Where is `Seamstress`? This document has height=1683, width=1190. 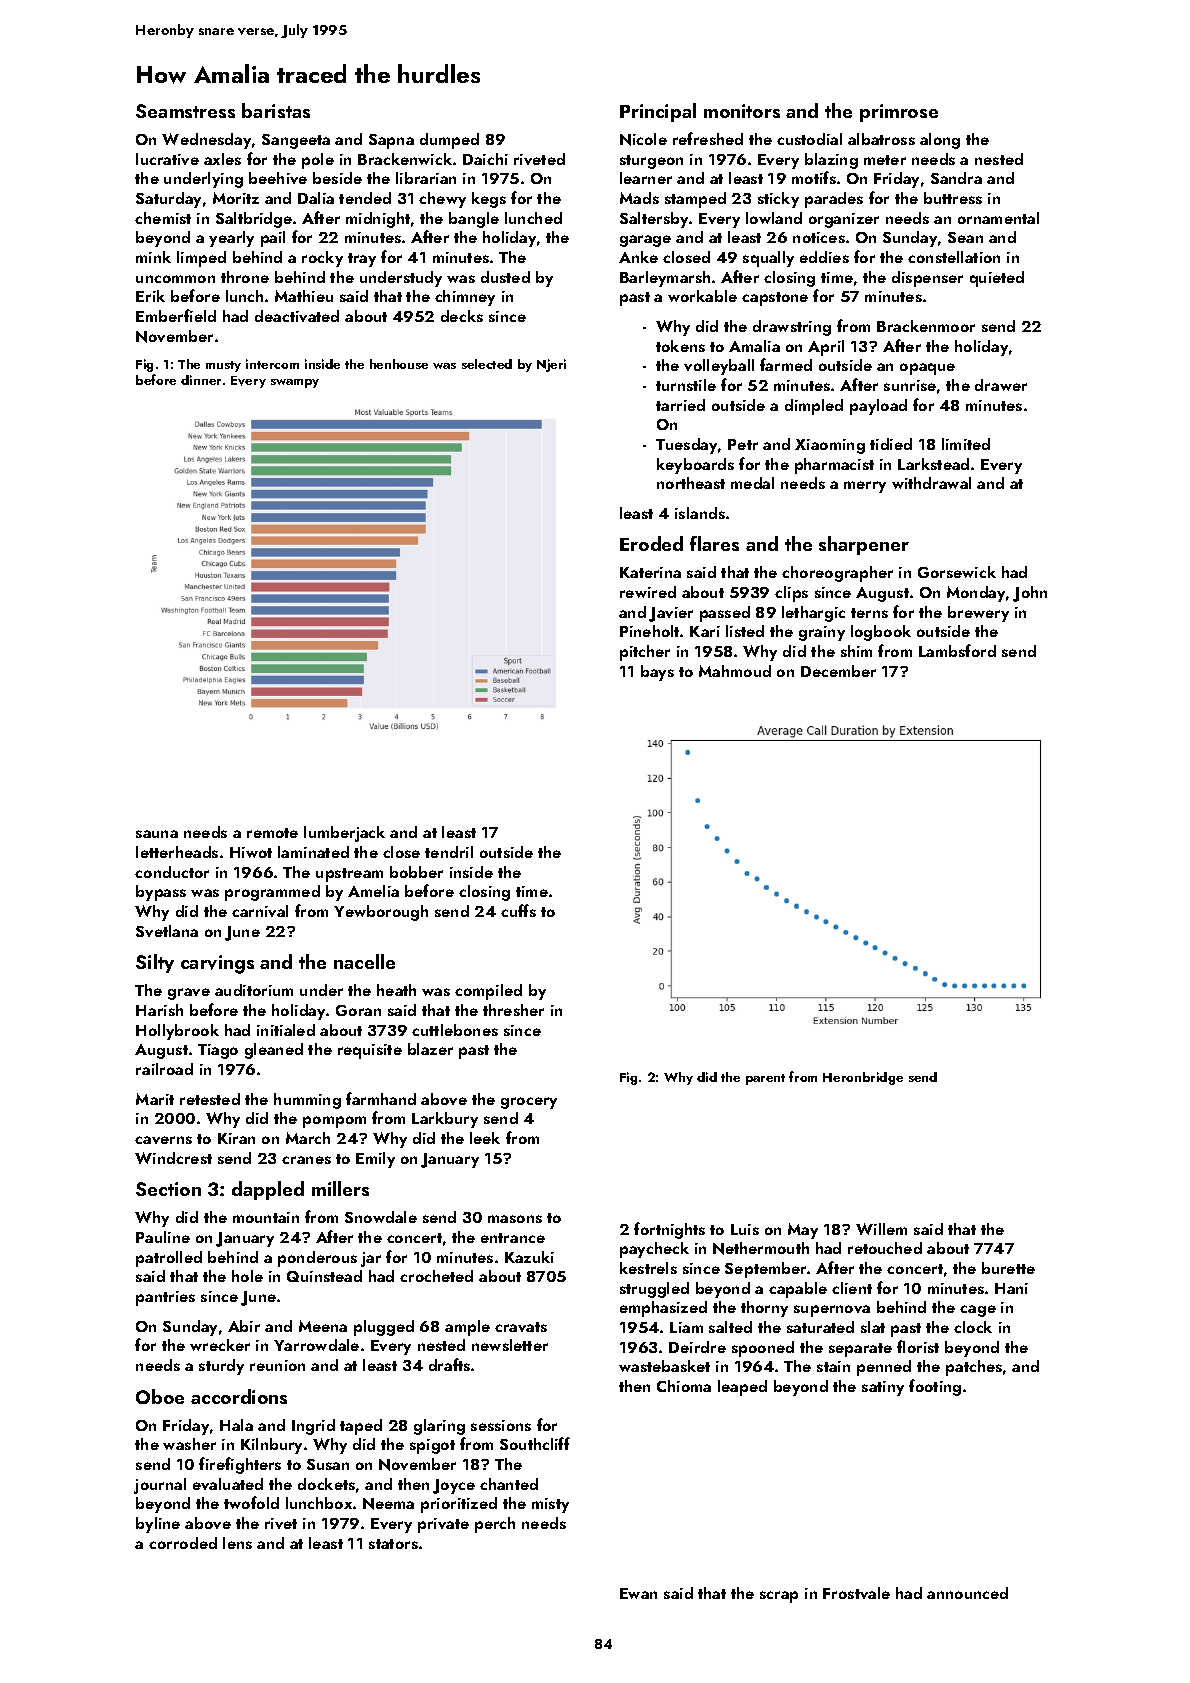 Seamstress is located at coordinates (185, 111).
